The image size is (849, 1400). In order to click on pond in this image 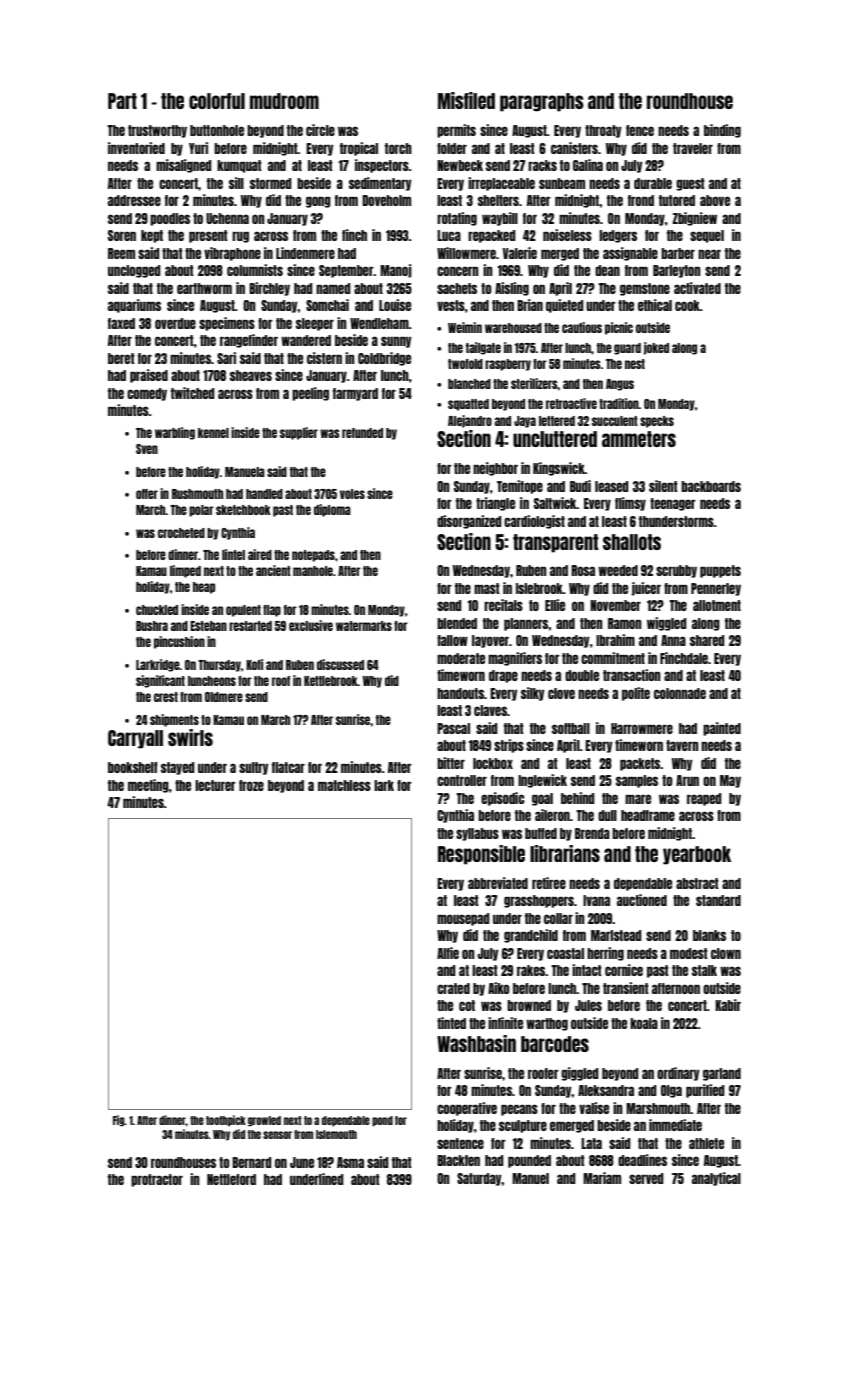, I will do `click(382, 1121)`.
